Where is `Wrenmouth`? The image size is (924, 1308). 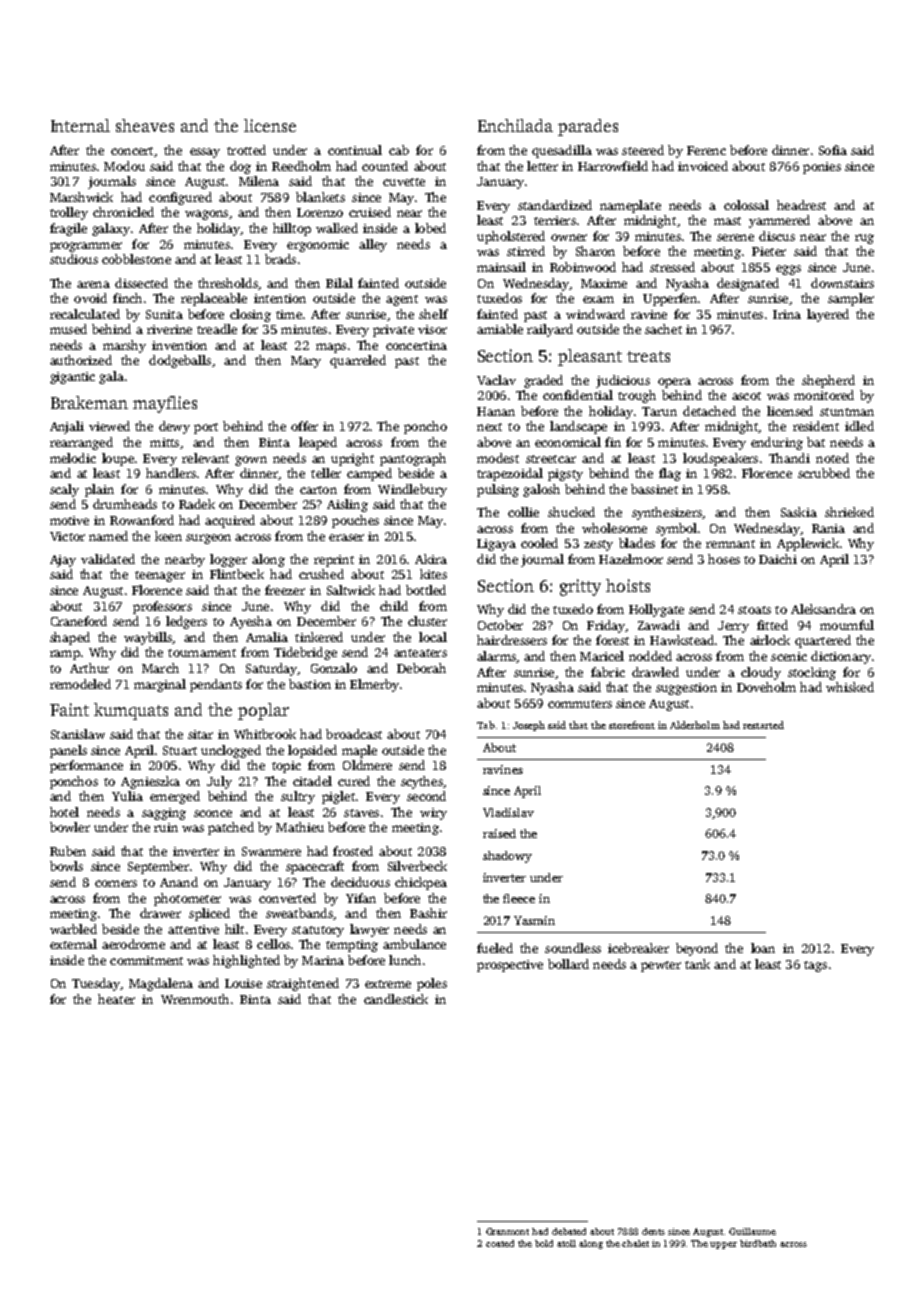
Wrenmouth is located at coordinates (195, 999).
